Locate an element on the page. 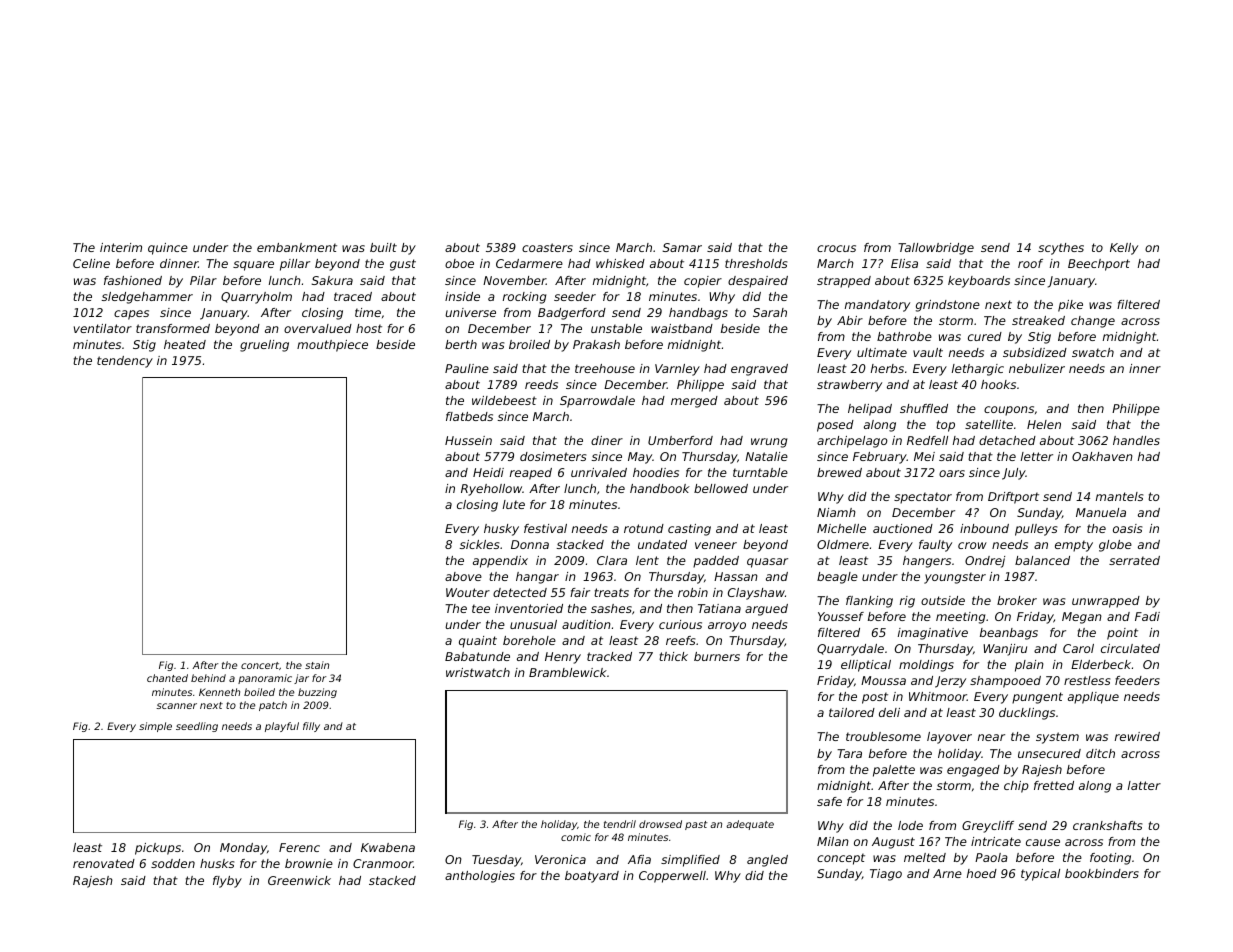  Megan is located at coordinates (1082, 618).
